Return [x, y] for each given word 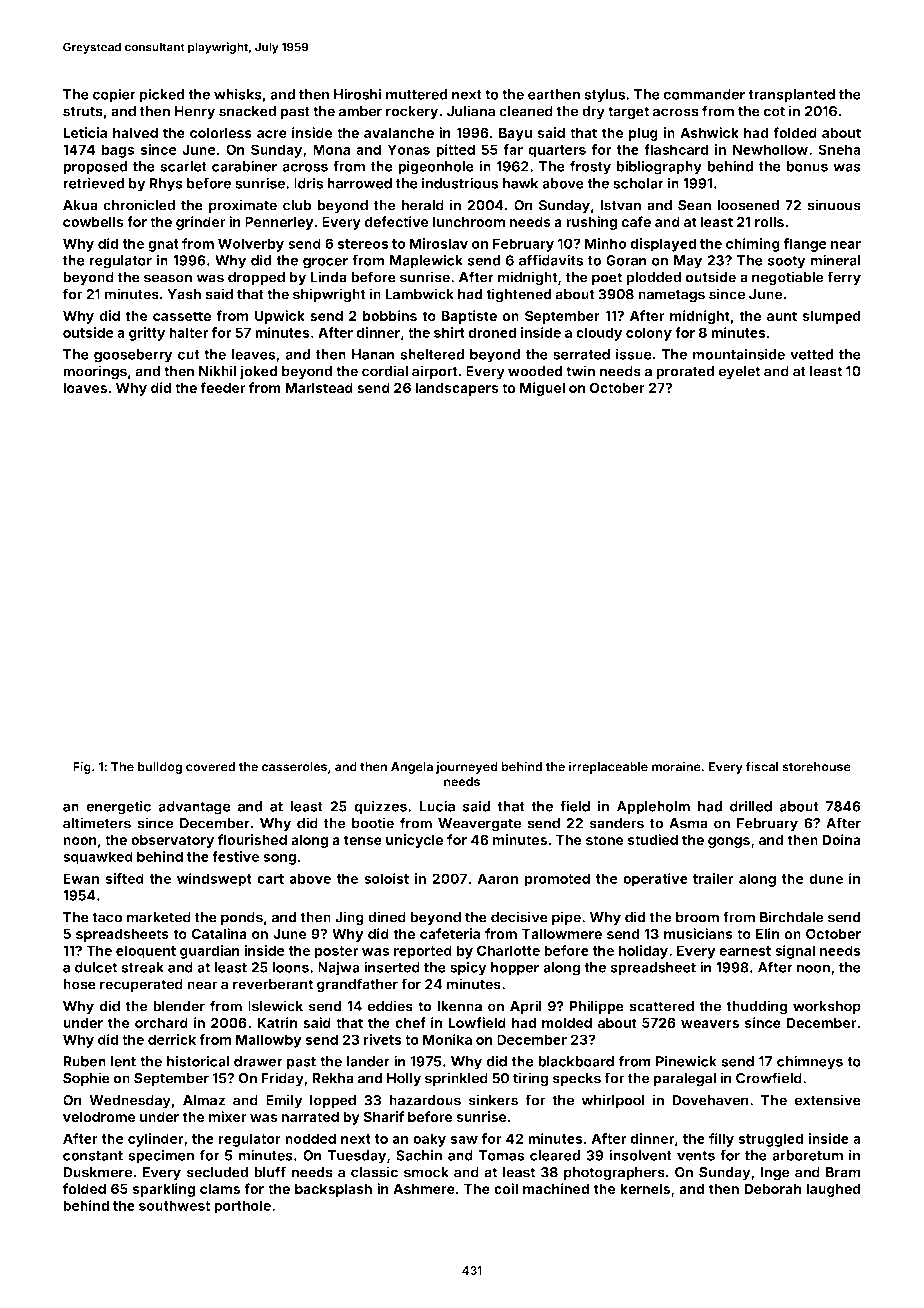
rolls [769, 222]
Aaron [497, 878]
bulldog [160, 768]
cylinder [156, 1140]
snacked [247, 111]
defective [396, 222]
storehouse [816, 767]
